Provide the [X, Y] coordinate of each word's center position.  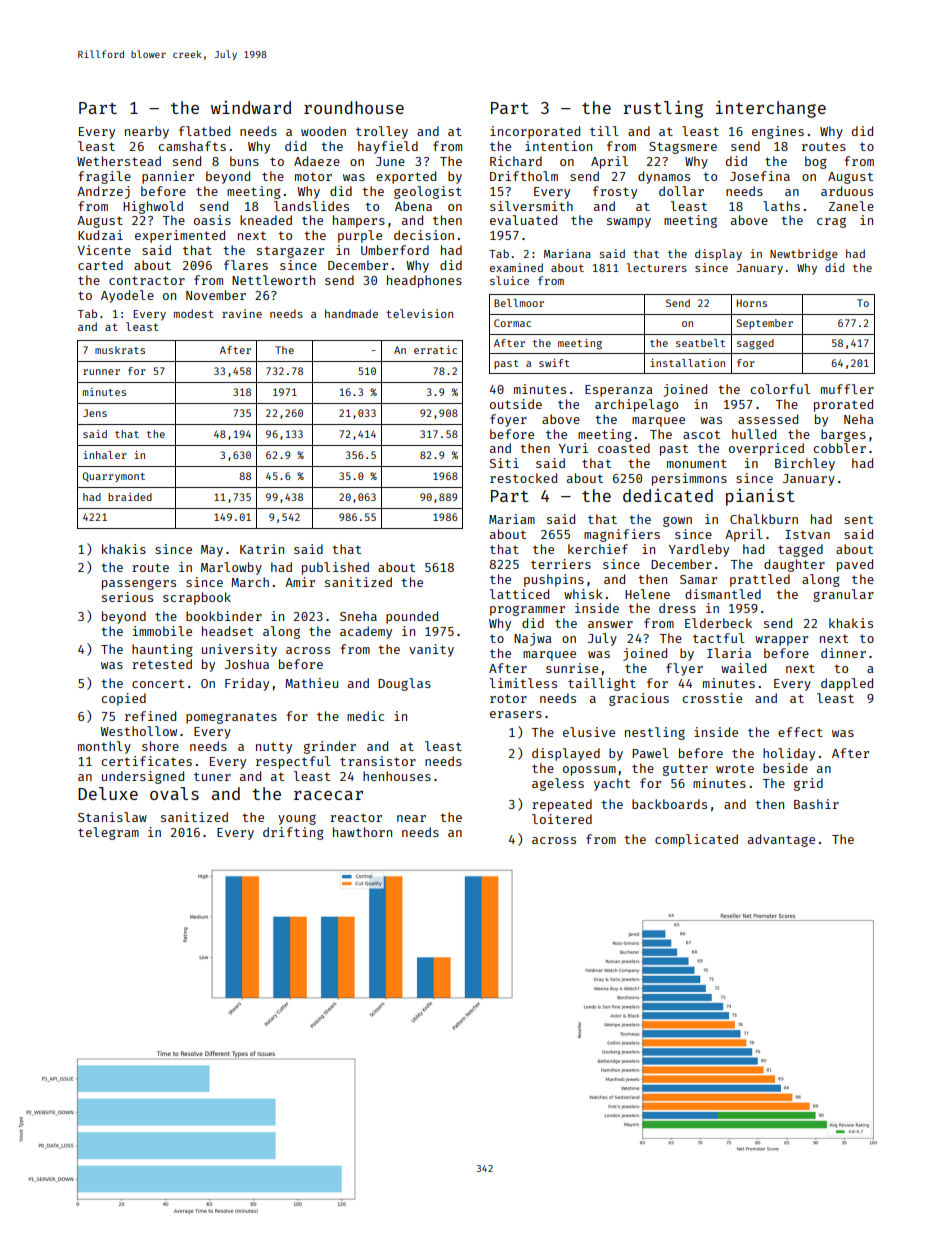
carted [100, 265]
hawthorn [362, 832]
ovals [174, 793]
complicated [696, 840]
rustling [663, 109]
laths [781, 206]
